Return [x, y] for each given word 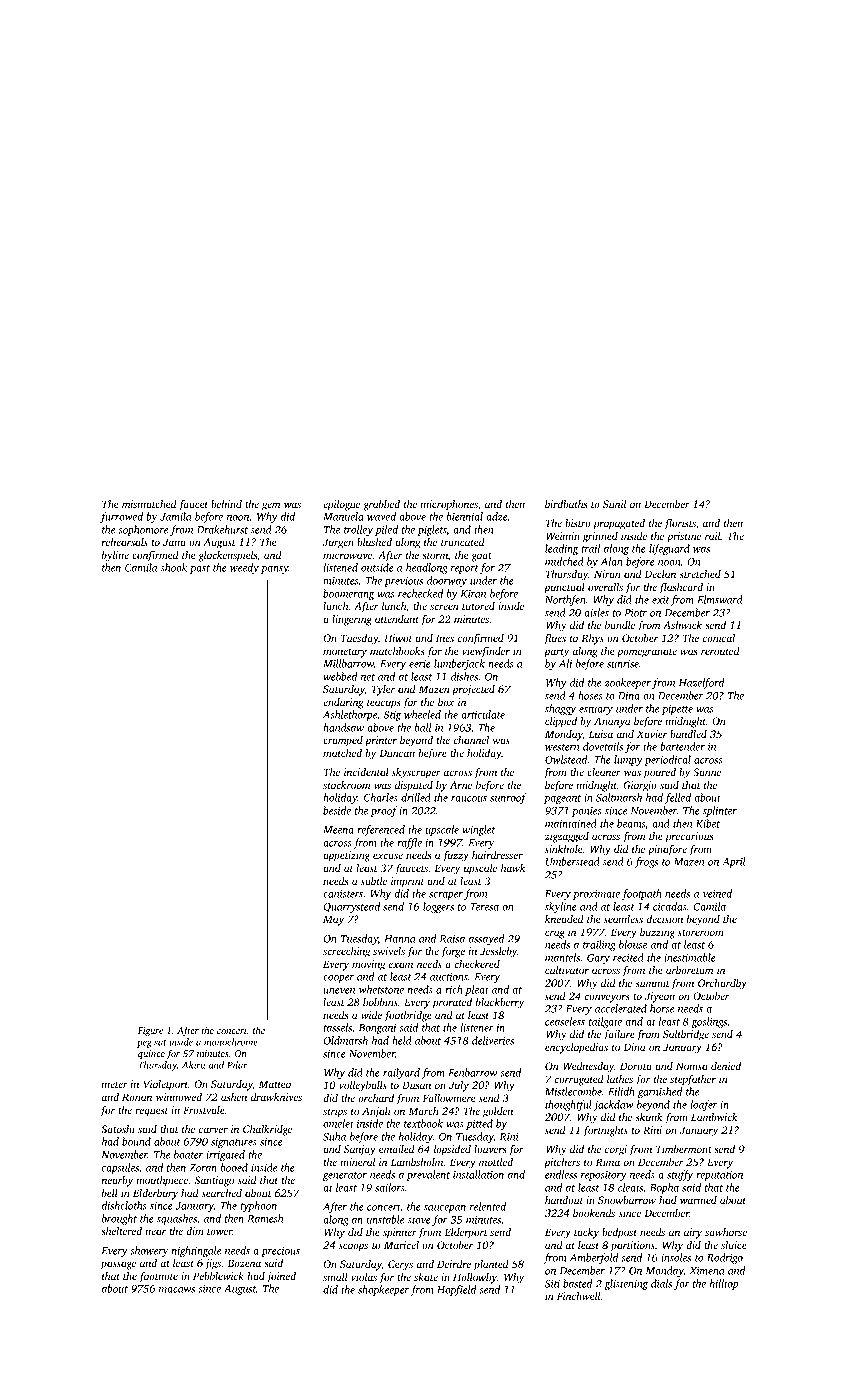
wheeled [422, 714]
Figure [150, 1031]
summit [652, 983]
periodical [667, 760]
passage [118, 1265]
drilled [416, 797]
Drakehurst [222, 529]
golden [498, 1112]
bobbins [380, 1002]
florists [680, 524]
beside [337, 810]
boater [188, 1154]
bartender [682, 746]
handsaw [343, 727]
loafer [703, 1105]
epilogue [341, 505]
